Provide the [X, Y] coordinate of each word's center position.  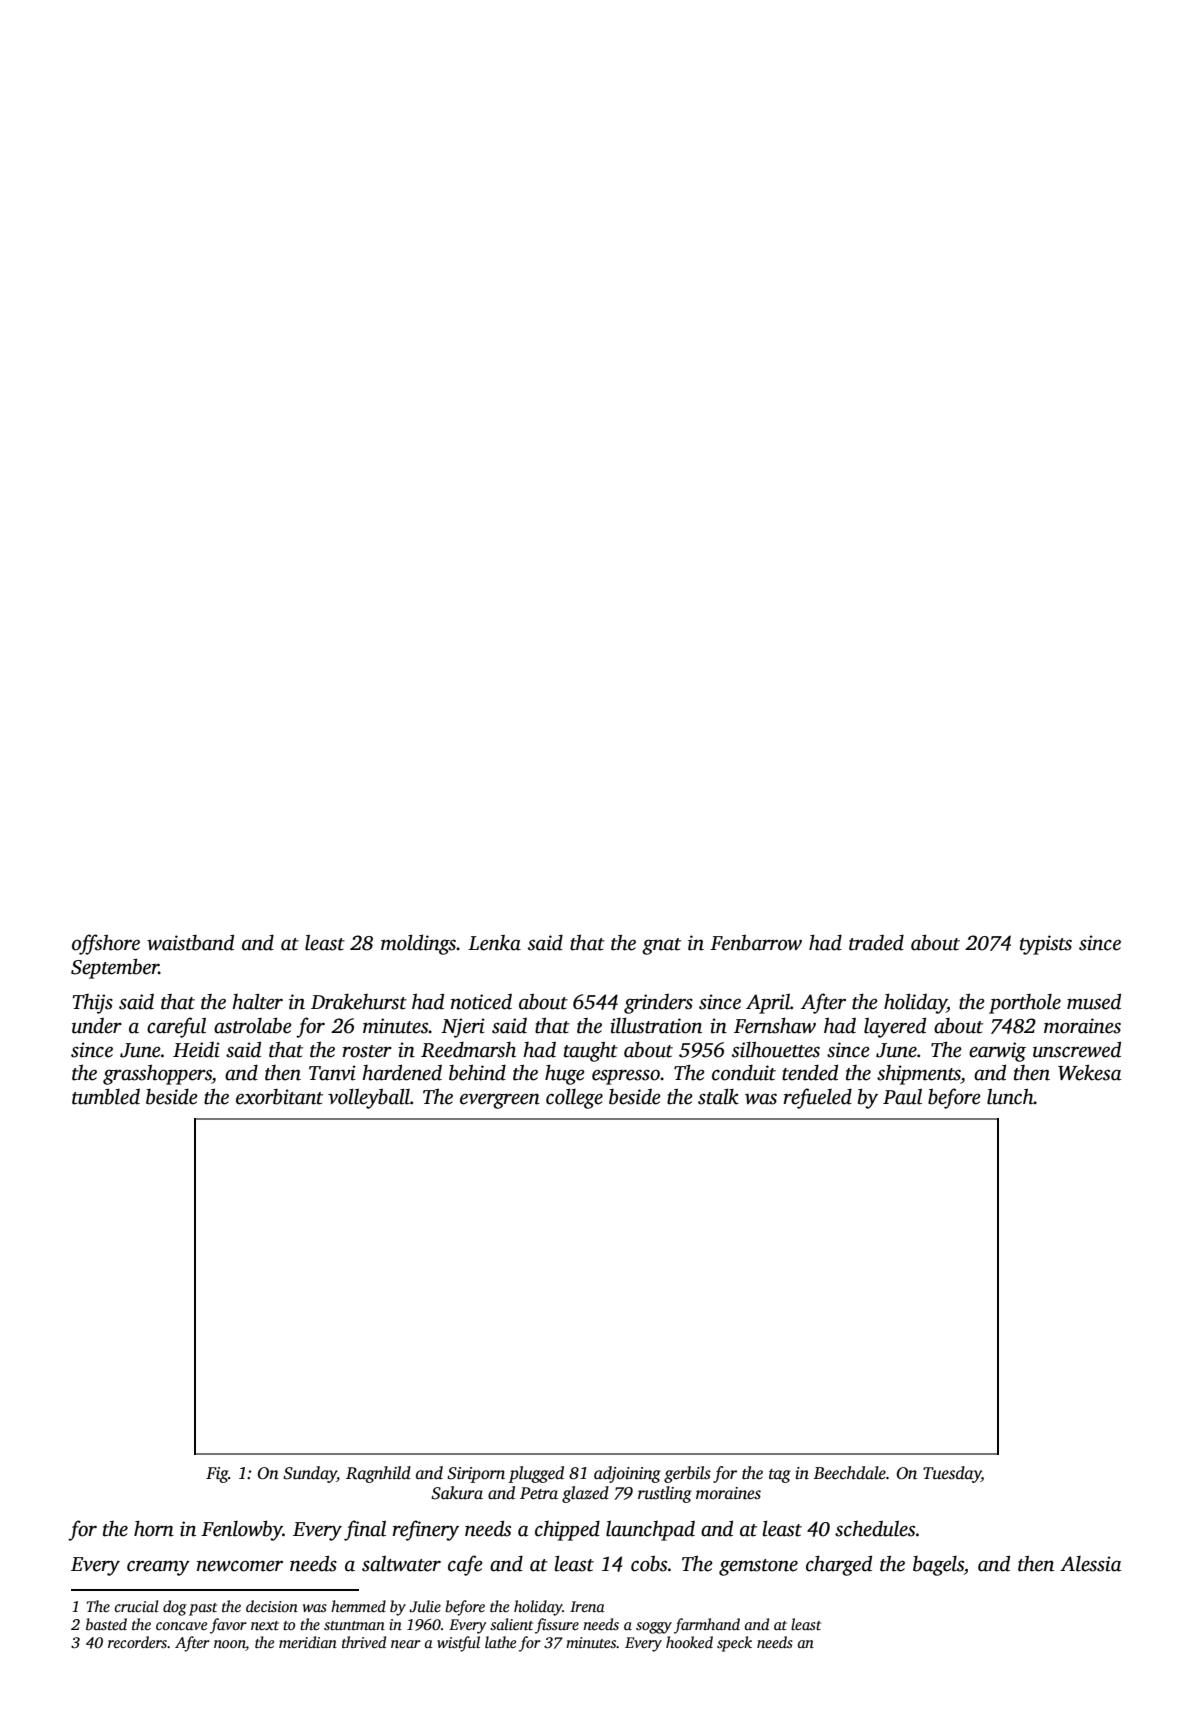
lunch [1010, 1096]
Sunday [310, 1474]
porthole [1025, 1004]
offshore [106, 944]
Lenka [494, 943]
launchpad [650, 1531]
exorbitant [279, 1097]
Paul [902, 1097]
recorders [137, 1642]
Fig [217, 1475]
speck [734, 1644]
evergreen [500, 1101]
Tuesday [952, 1474]
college [574, 1099]
